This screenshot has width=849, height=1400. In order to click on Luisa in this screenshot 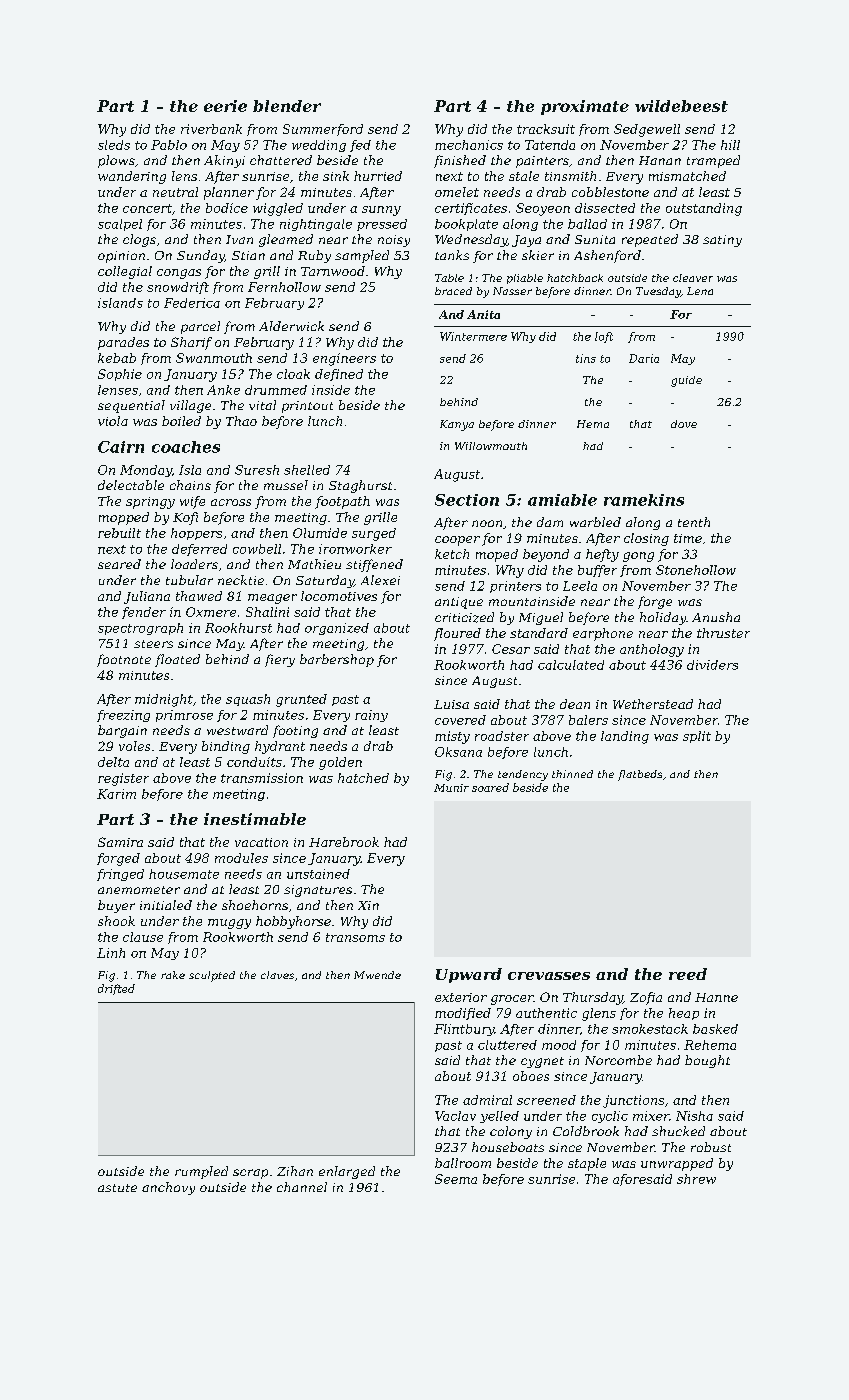, I will do `click(451, 704)`.
